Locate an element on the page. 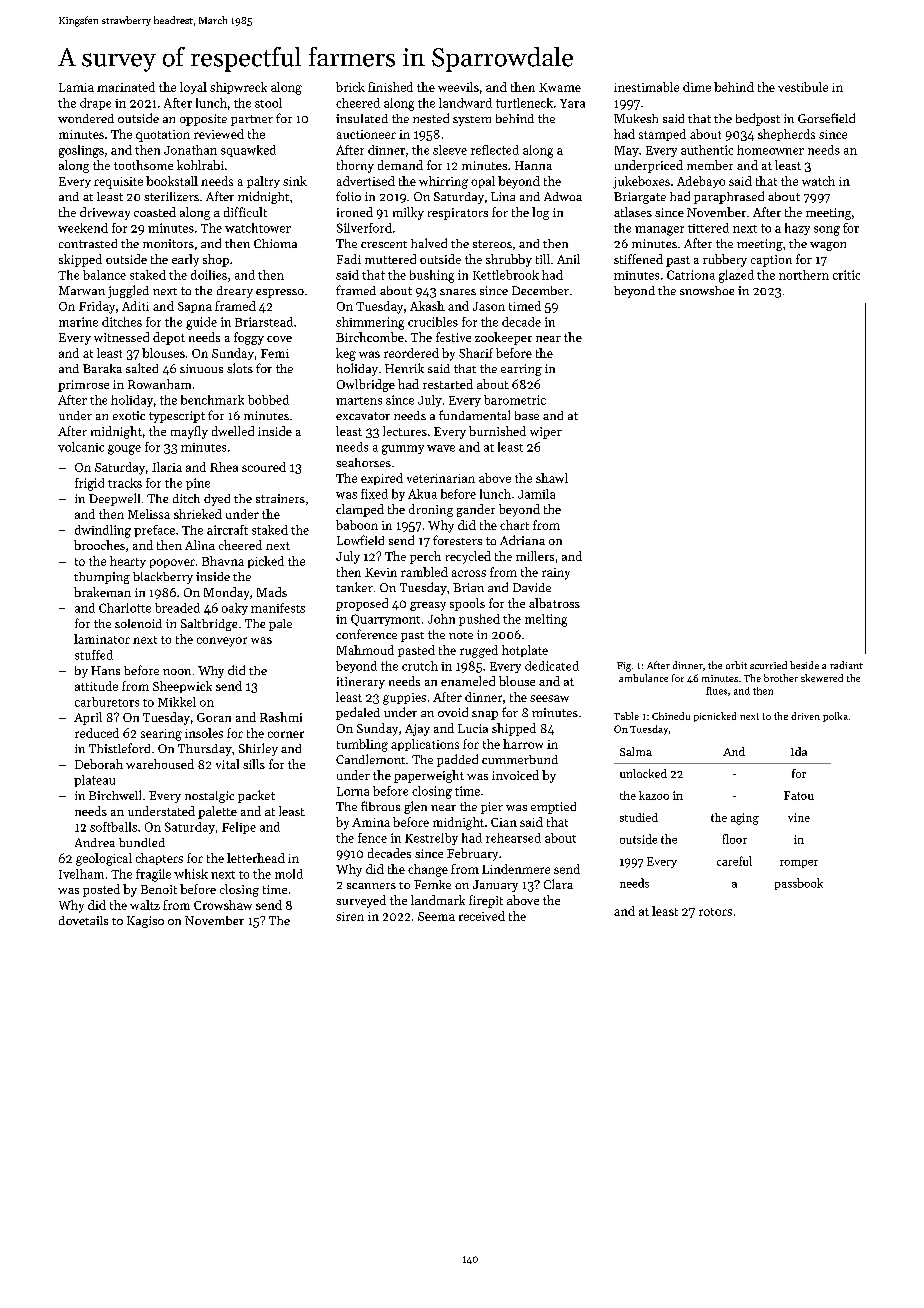 The height and width of the document is (1308, 924). foresters is located at coordinates (457, 540).
